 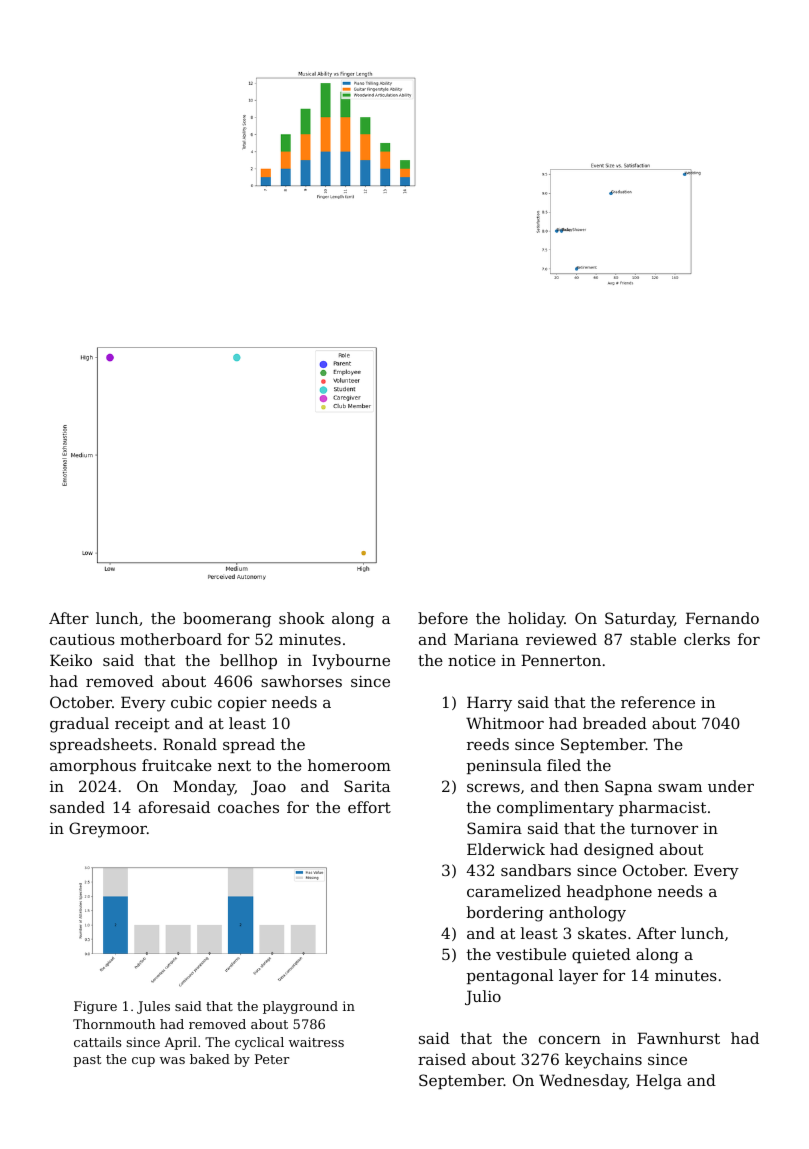 I want to click on Harry, so click(x=489, y=704).
